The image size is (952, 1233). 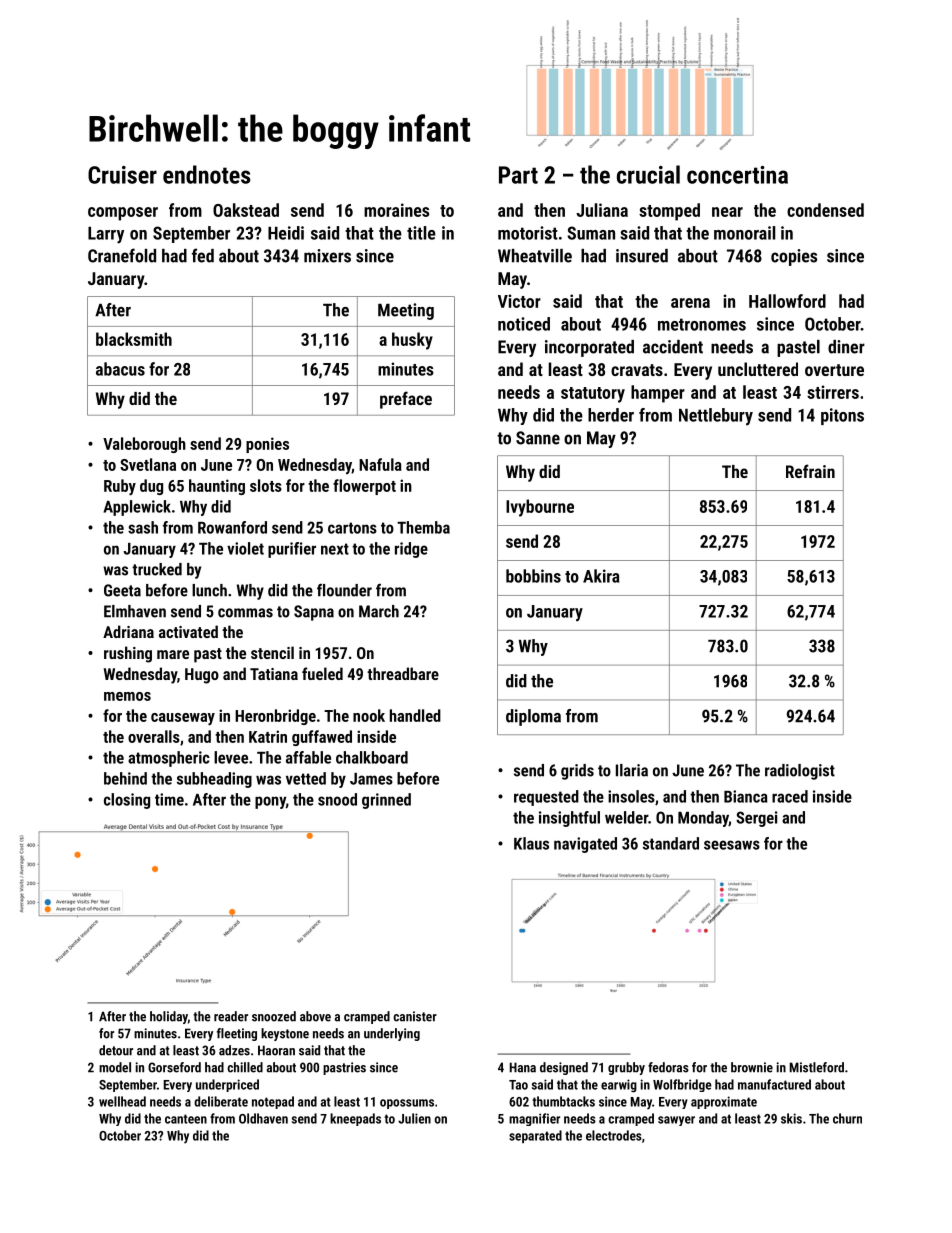 What do you see at coordinates (315, 1016) in the screenshot?
I see `above` at bounding box center [315, 1016].
